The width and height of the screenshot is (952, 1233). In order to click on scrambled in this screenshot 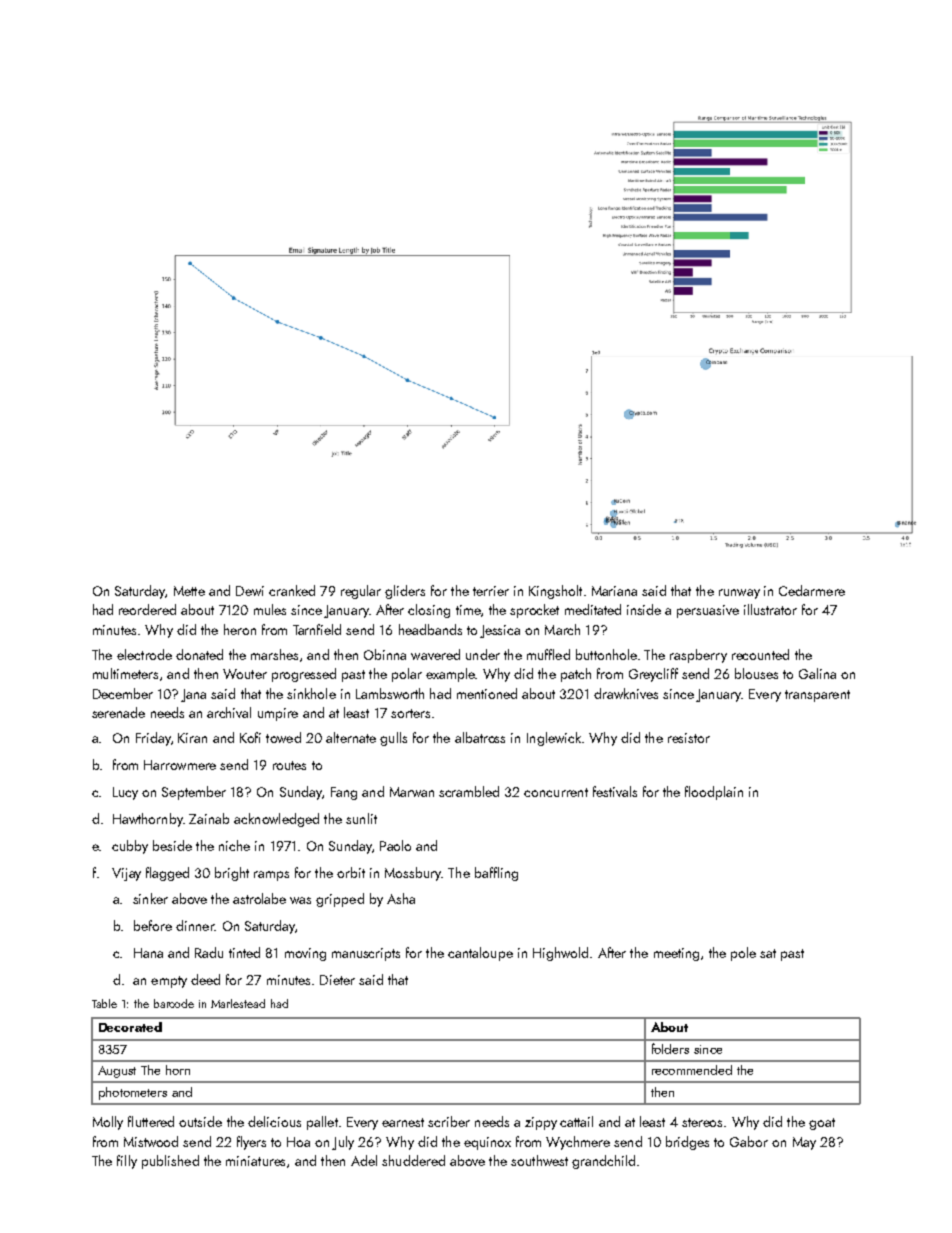, I will do `click(469, 791)`.
